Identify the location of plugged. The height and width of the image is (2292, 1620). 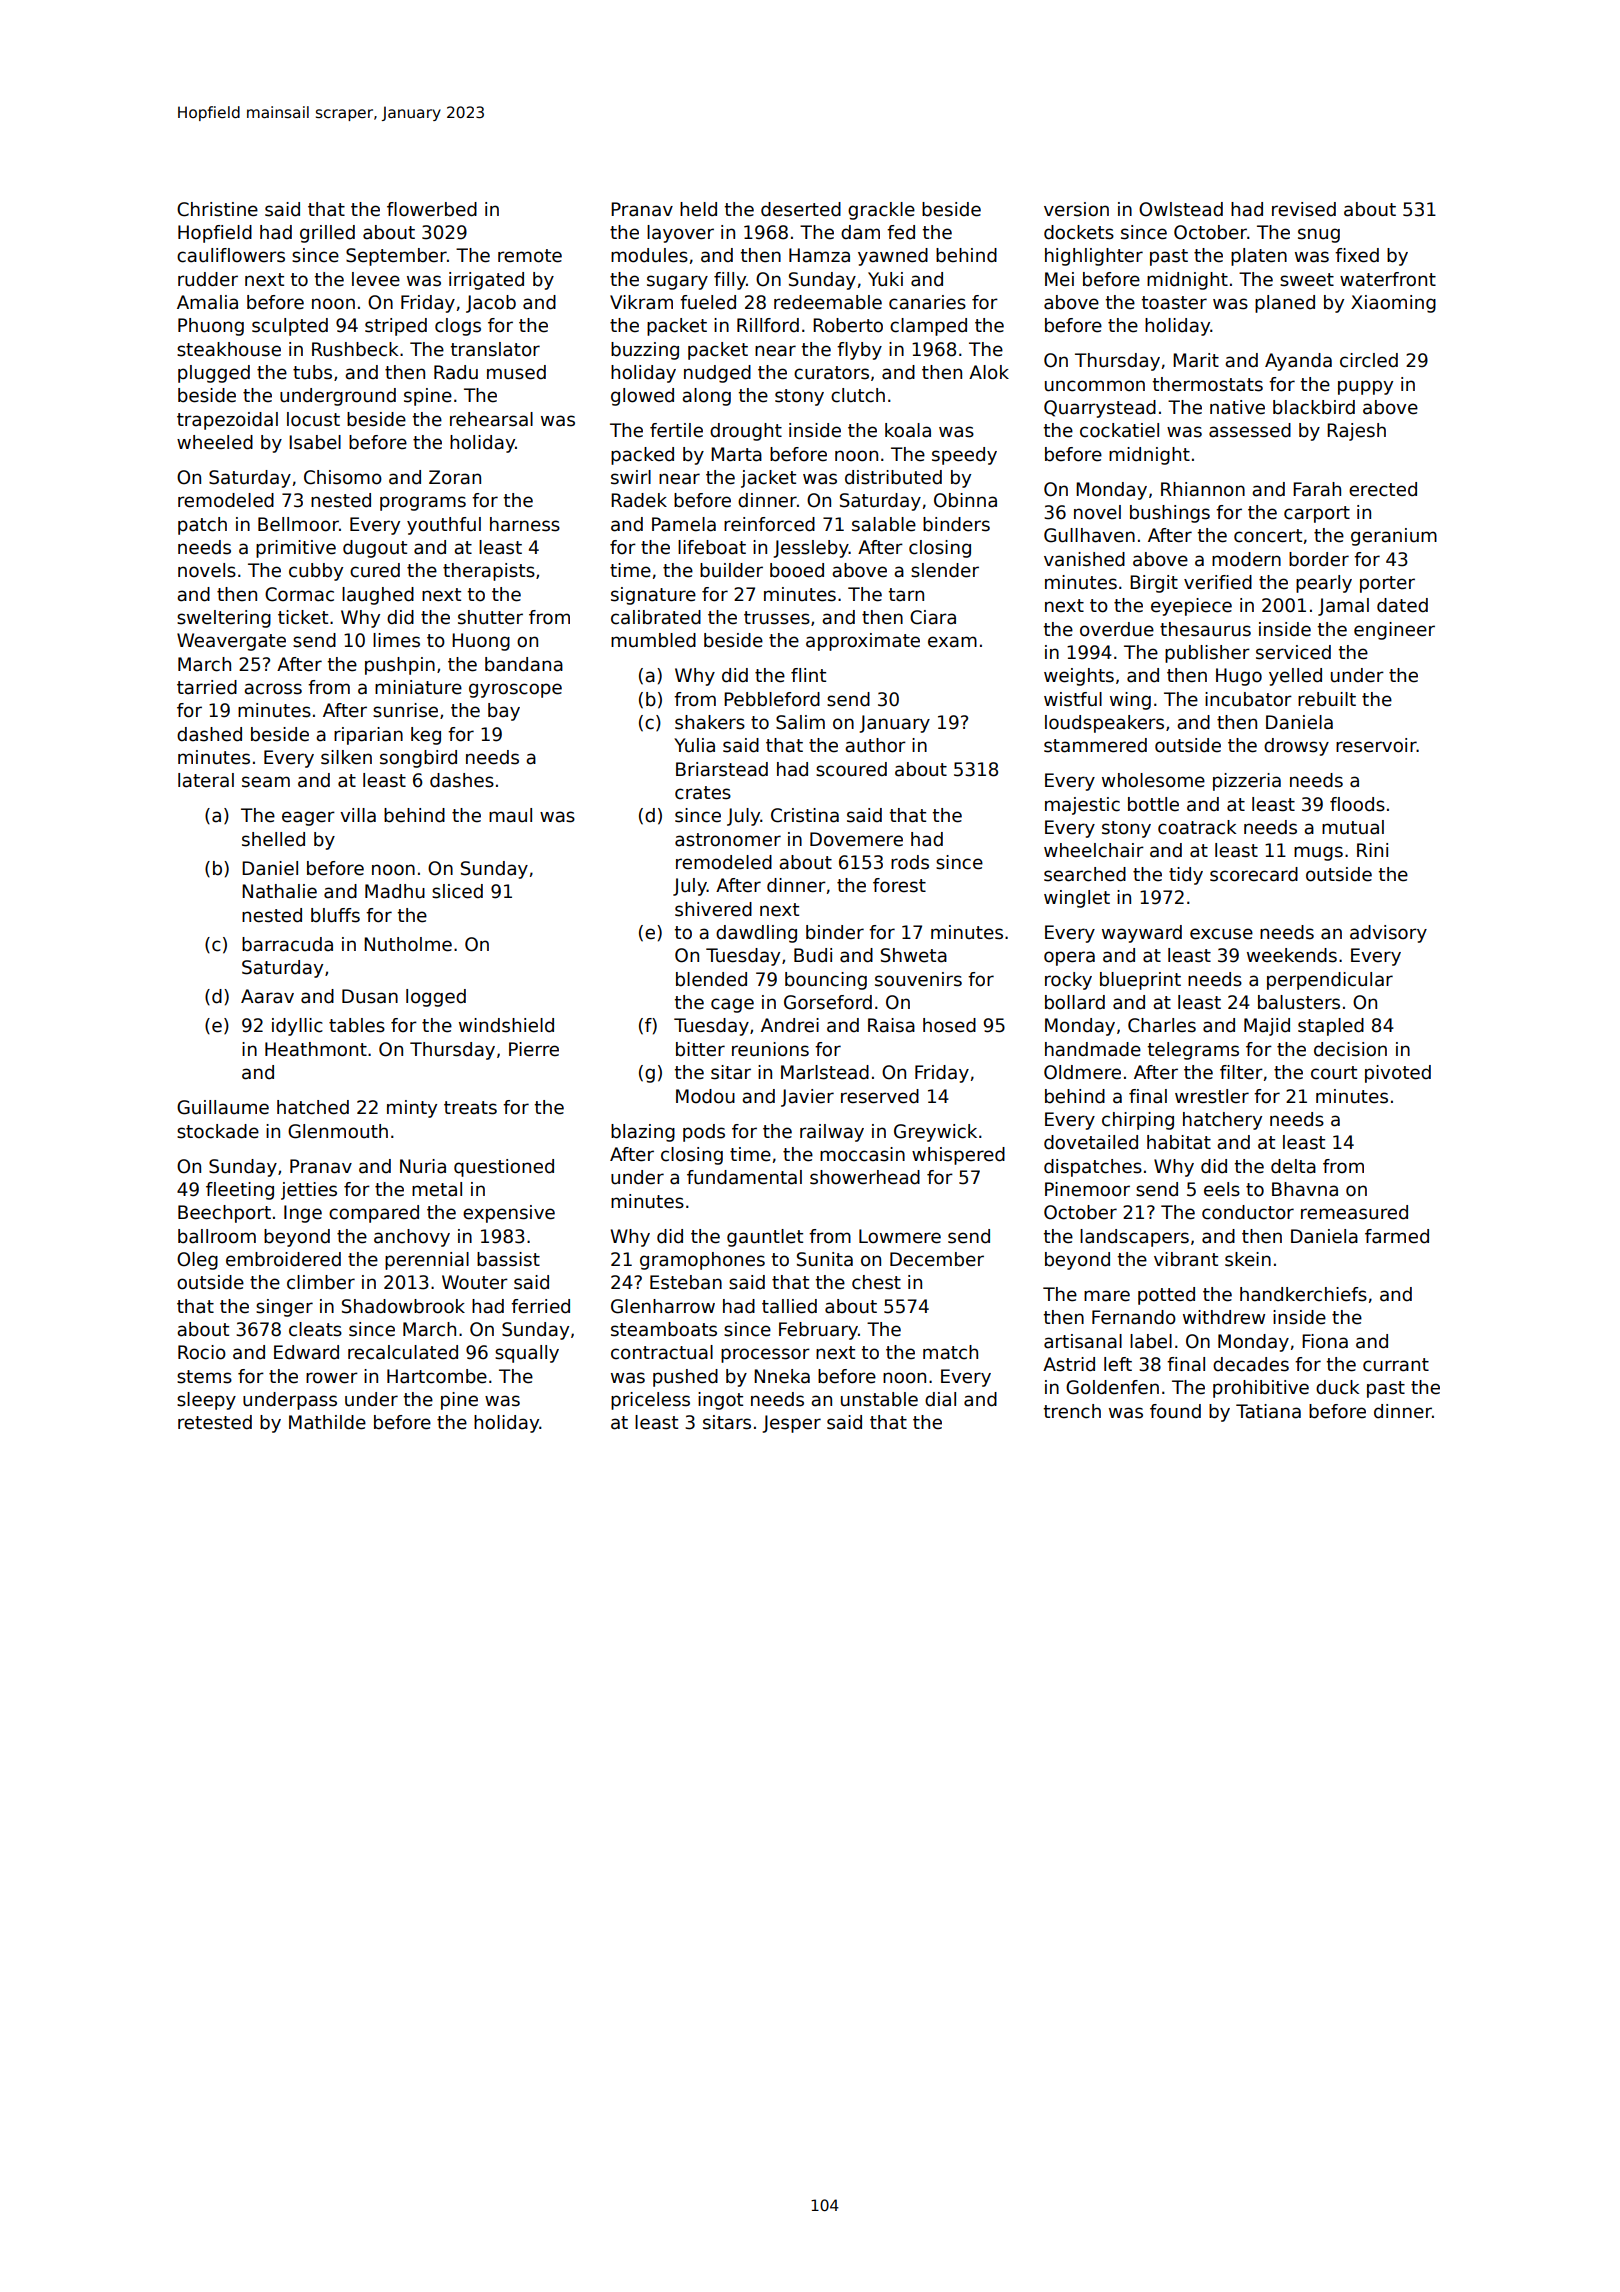
(214, 374).
